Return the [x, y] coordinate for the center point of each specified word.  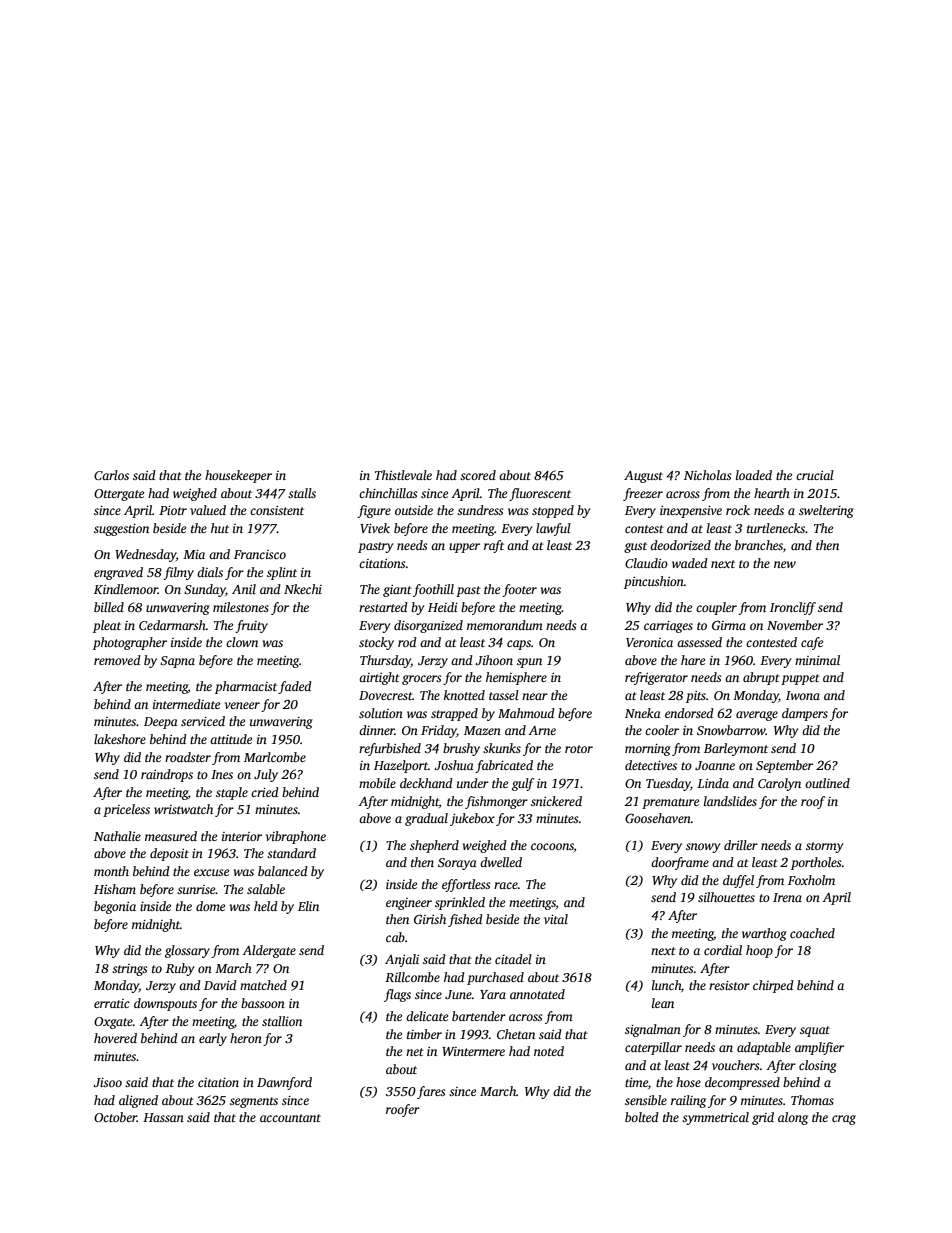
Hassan [163, 1117]
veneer [242, 705]
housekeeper [238, 476]
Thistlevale [403, 475]
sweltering [826, 511]
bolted [642, 1117]
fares [431, 1092]
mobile [377, 783]
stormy [824, 847]
